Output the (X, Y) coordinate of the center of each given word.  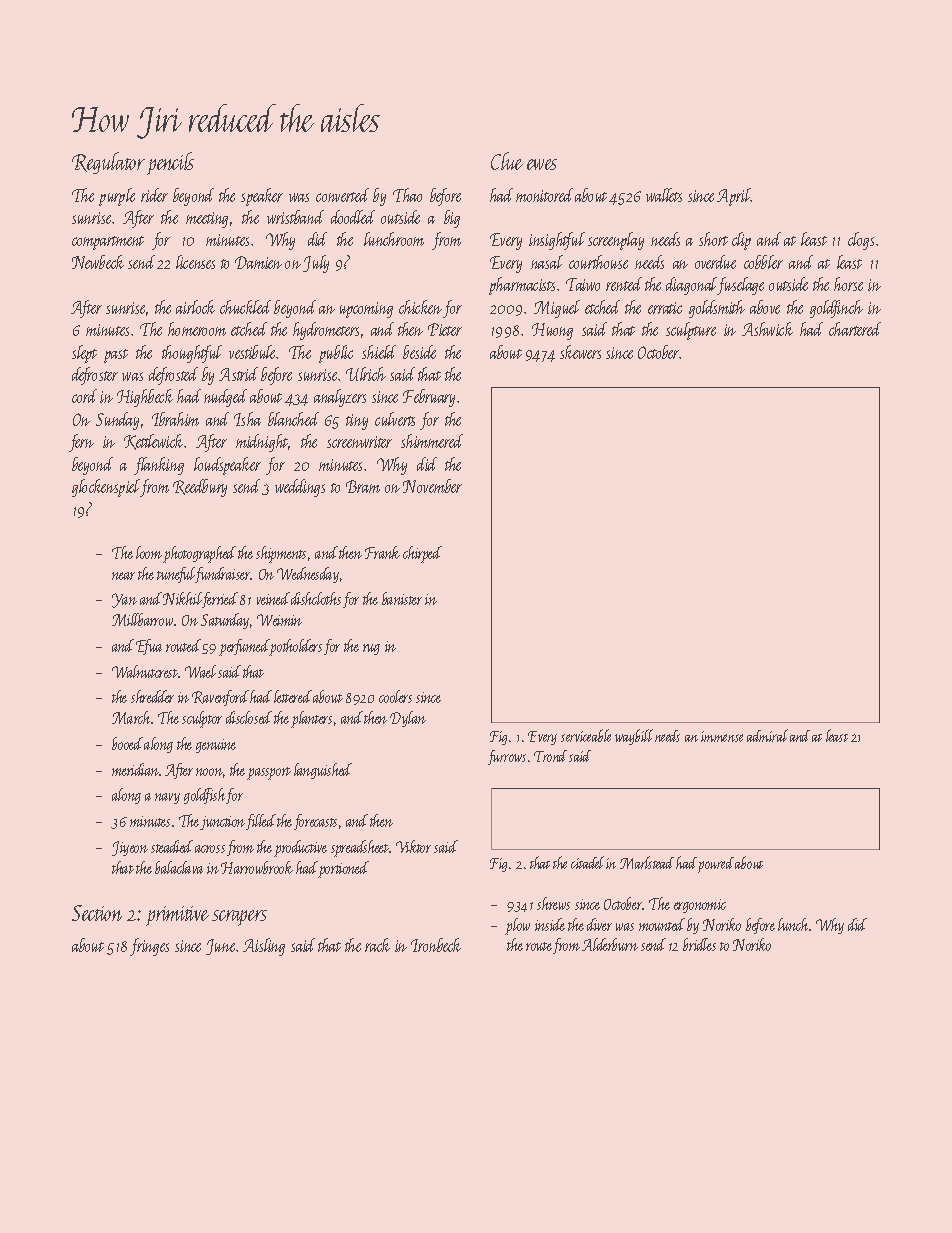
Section (97, 913)
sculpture (691, 331)
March (131, 717)
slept (84, 354)
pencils (170, 163)
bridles (699, 944)
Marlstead (647, 862)
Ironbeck (436, 945)
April (734, 197)
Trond (550, 756)
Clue (507, 161)
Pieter (445, 329)
